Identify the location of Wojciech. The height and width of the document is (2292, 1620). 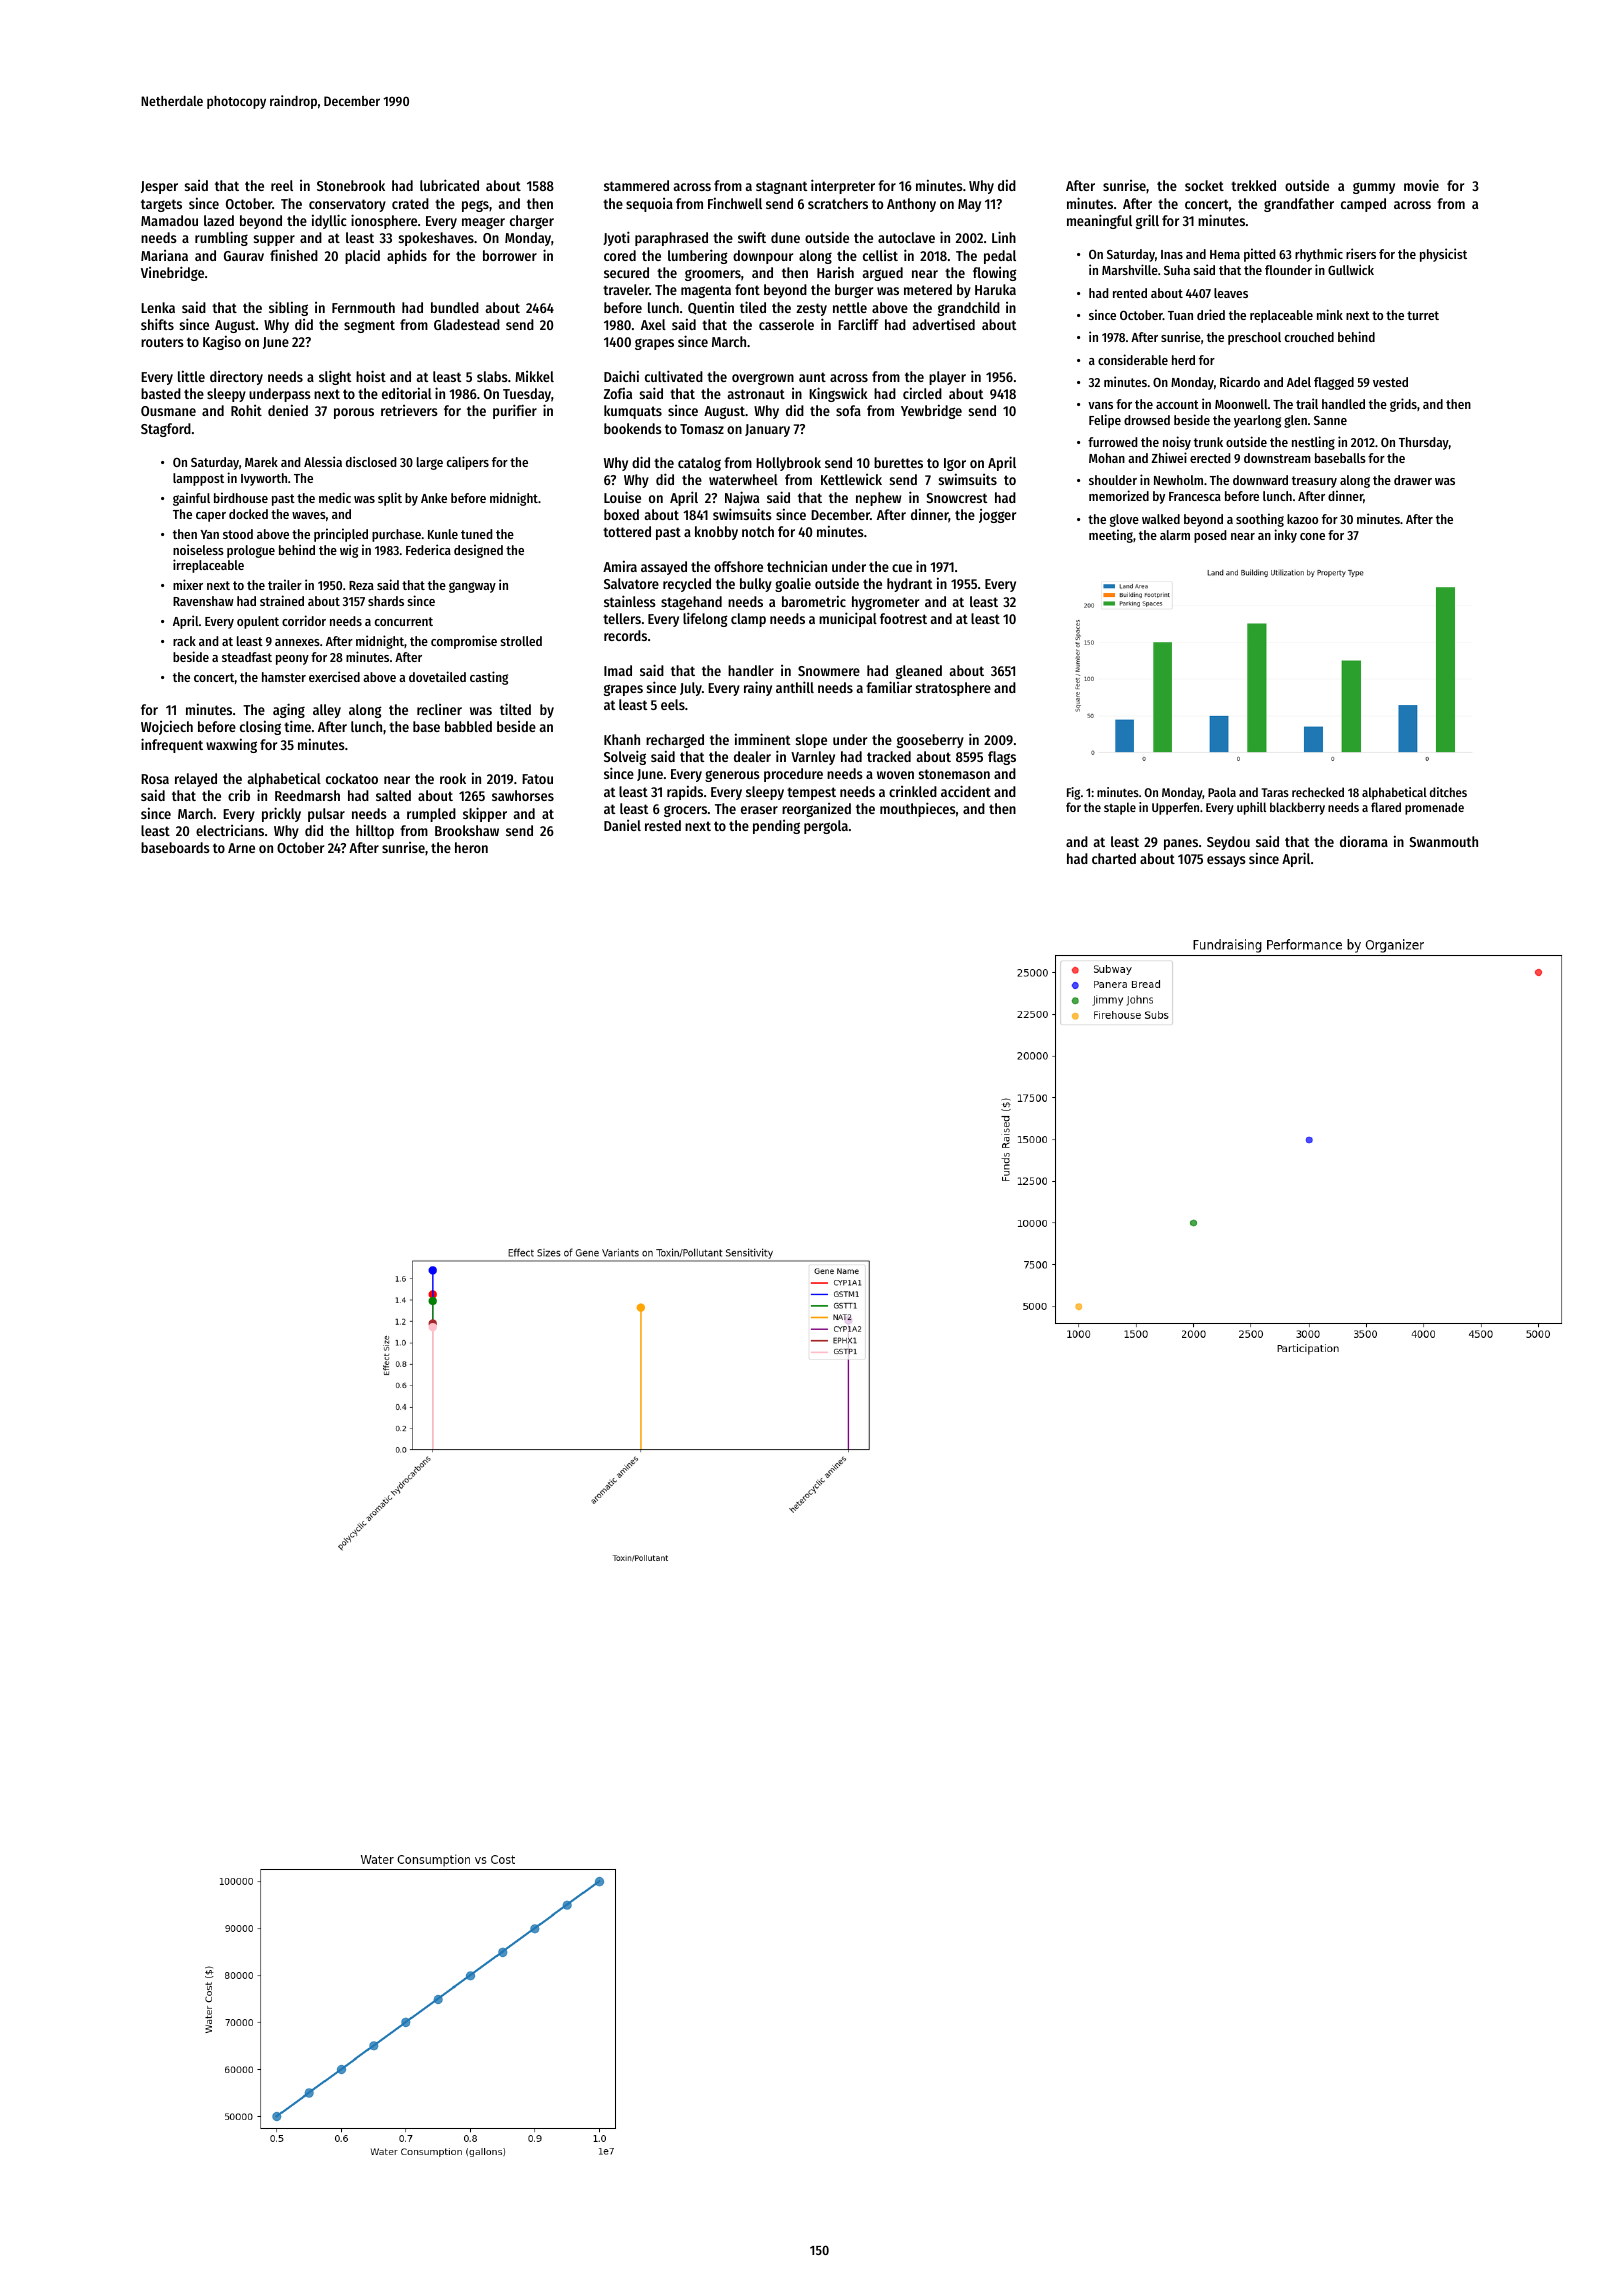
(167, 727).
